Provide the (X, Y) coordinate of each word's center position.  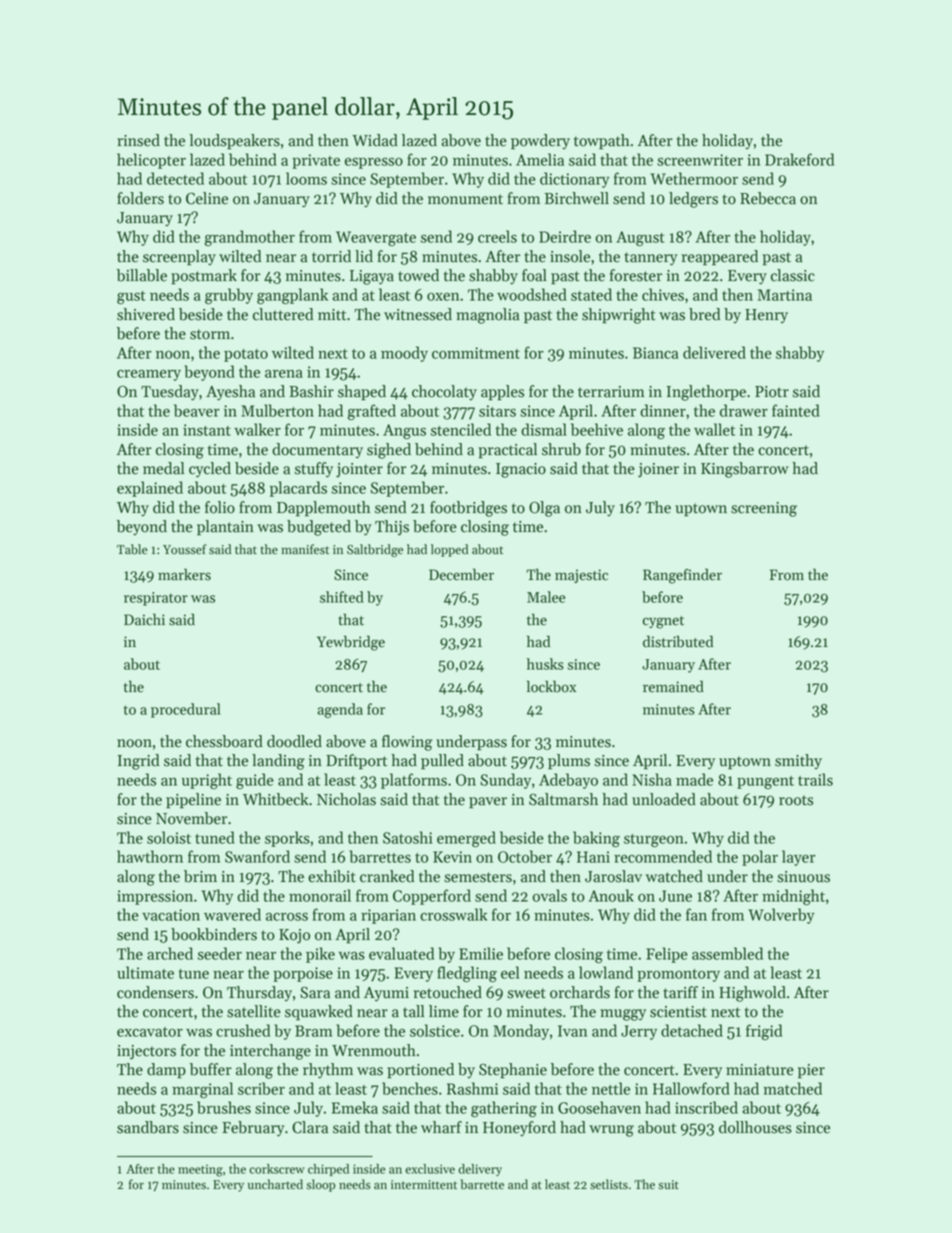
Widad (375, 140)
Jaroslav (613, 876)
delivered (714, 352)
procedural (186, 710)
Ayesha (230, 393)
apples (502, 393)
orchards (580, 992)
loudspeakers (234, 142)
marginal (202, 1090)
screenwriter (700, 160)
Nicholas (346, 799)
